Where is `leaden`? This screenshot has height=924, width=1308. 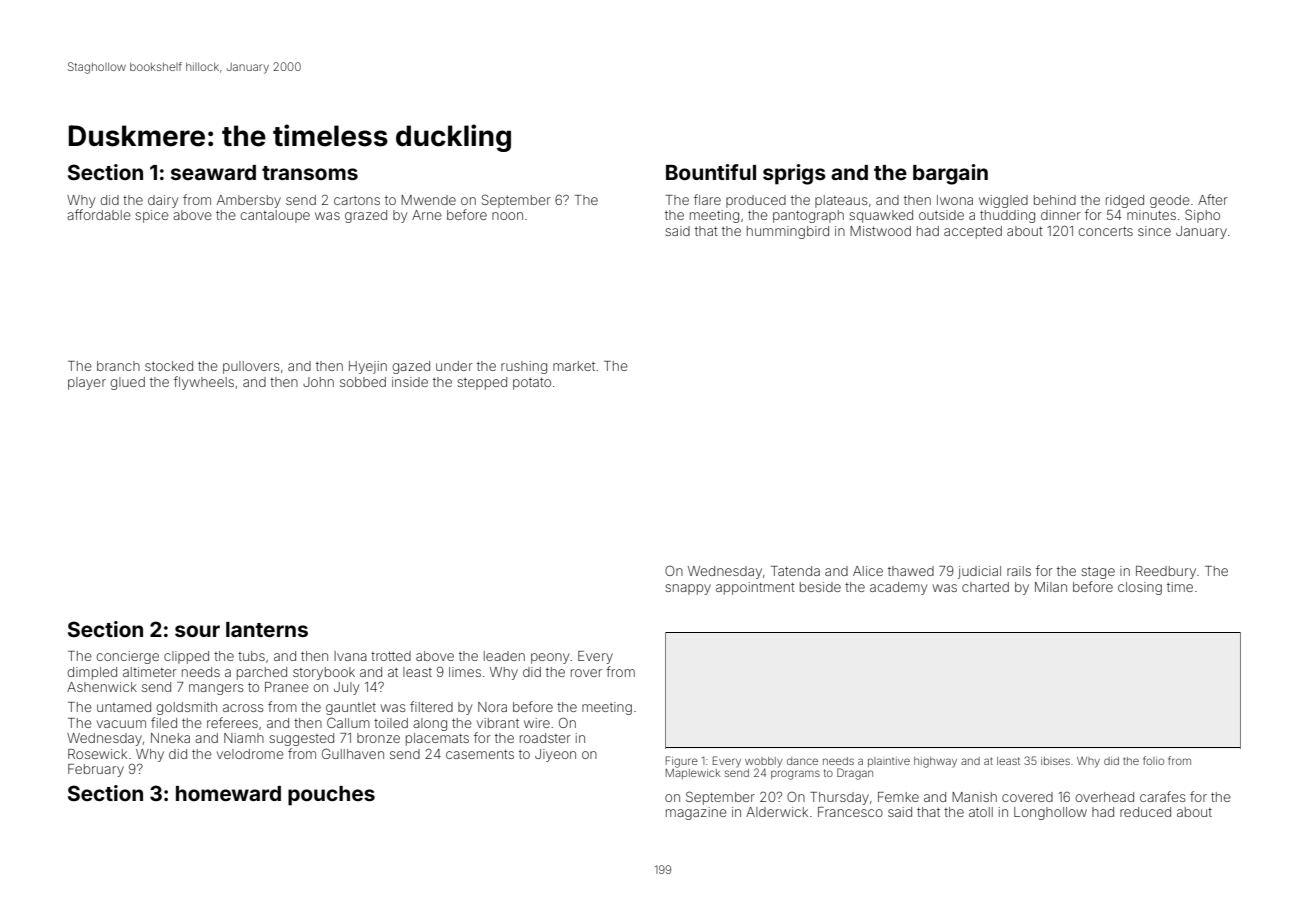
leaden is located at coordinates (504, 656).
